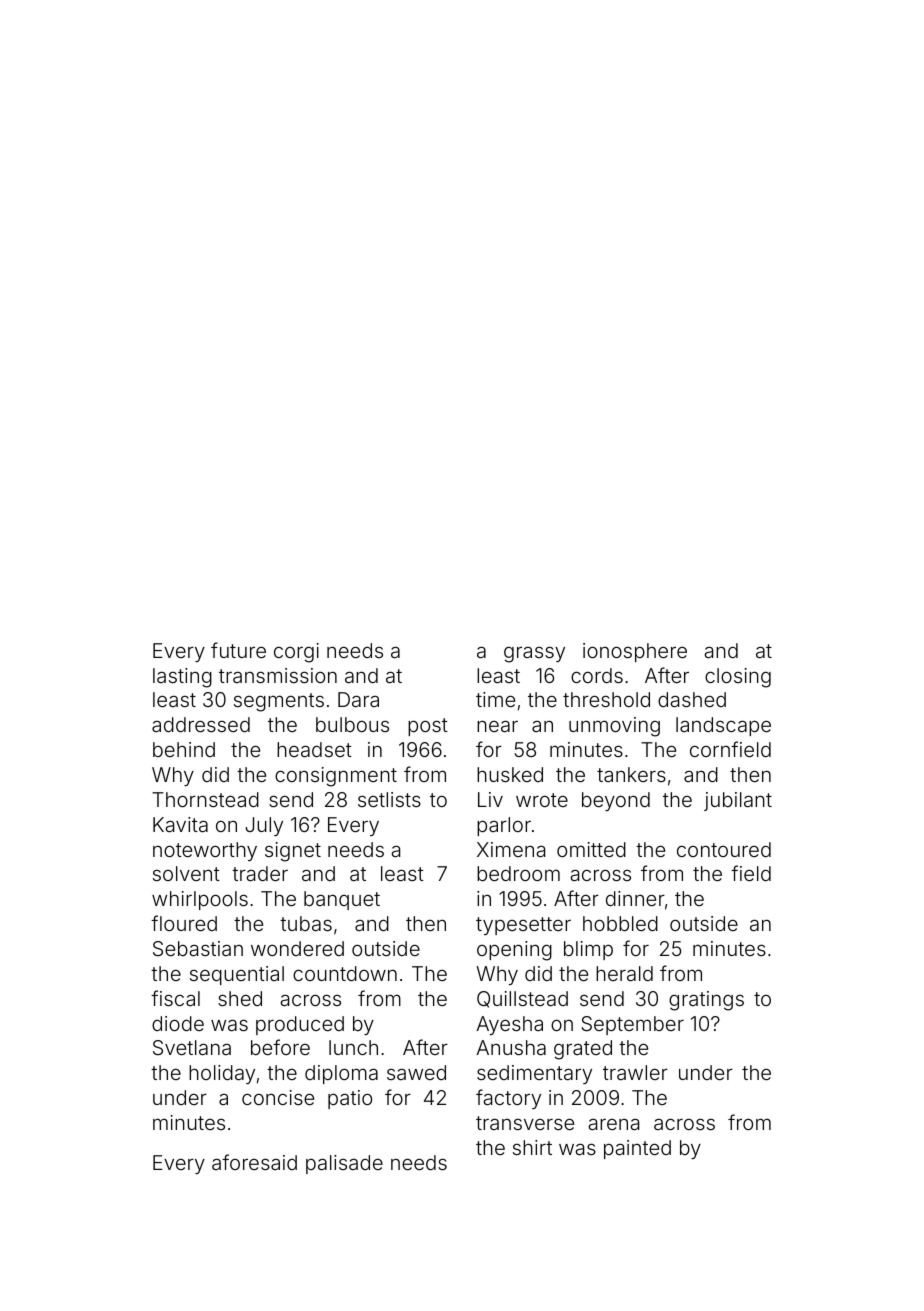 This document has height=1311, width=924. What do you see at coordinates (278, 1097) in the document?
I see `concise` at bounding box center [278, 1097].
